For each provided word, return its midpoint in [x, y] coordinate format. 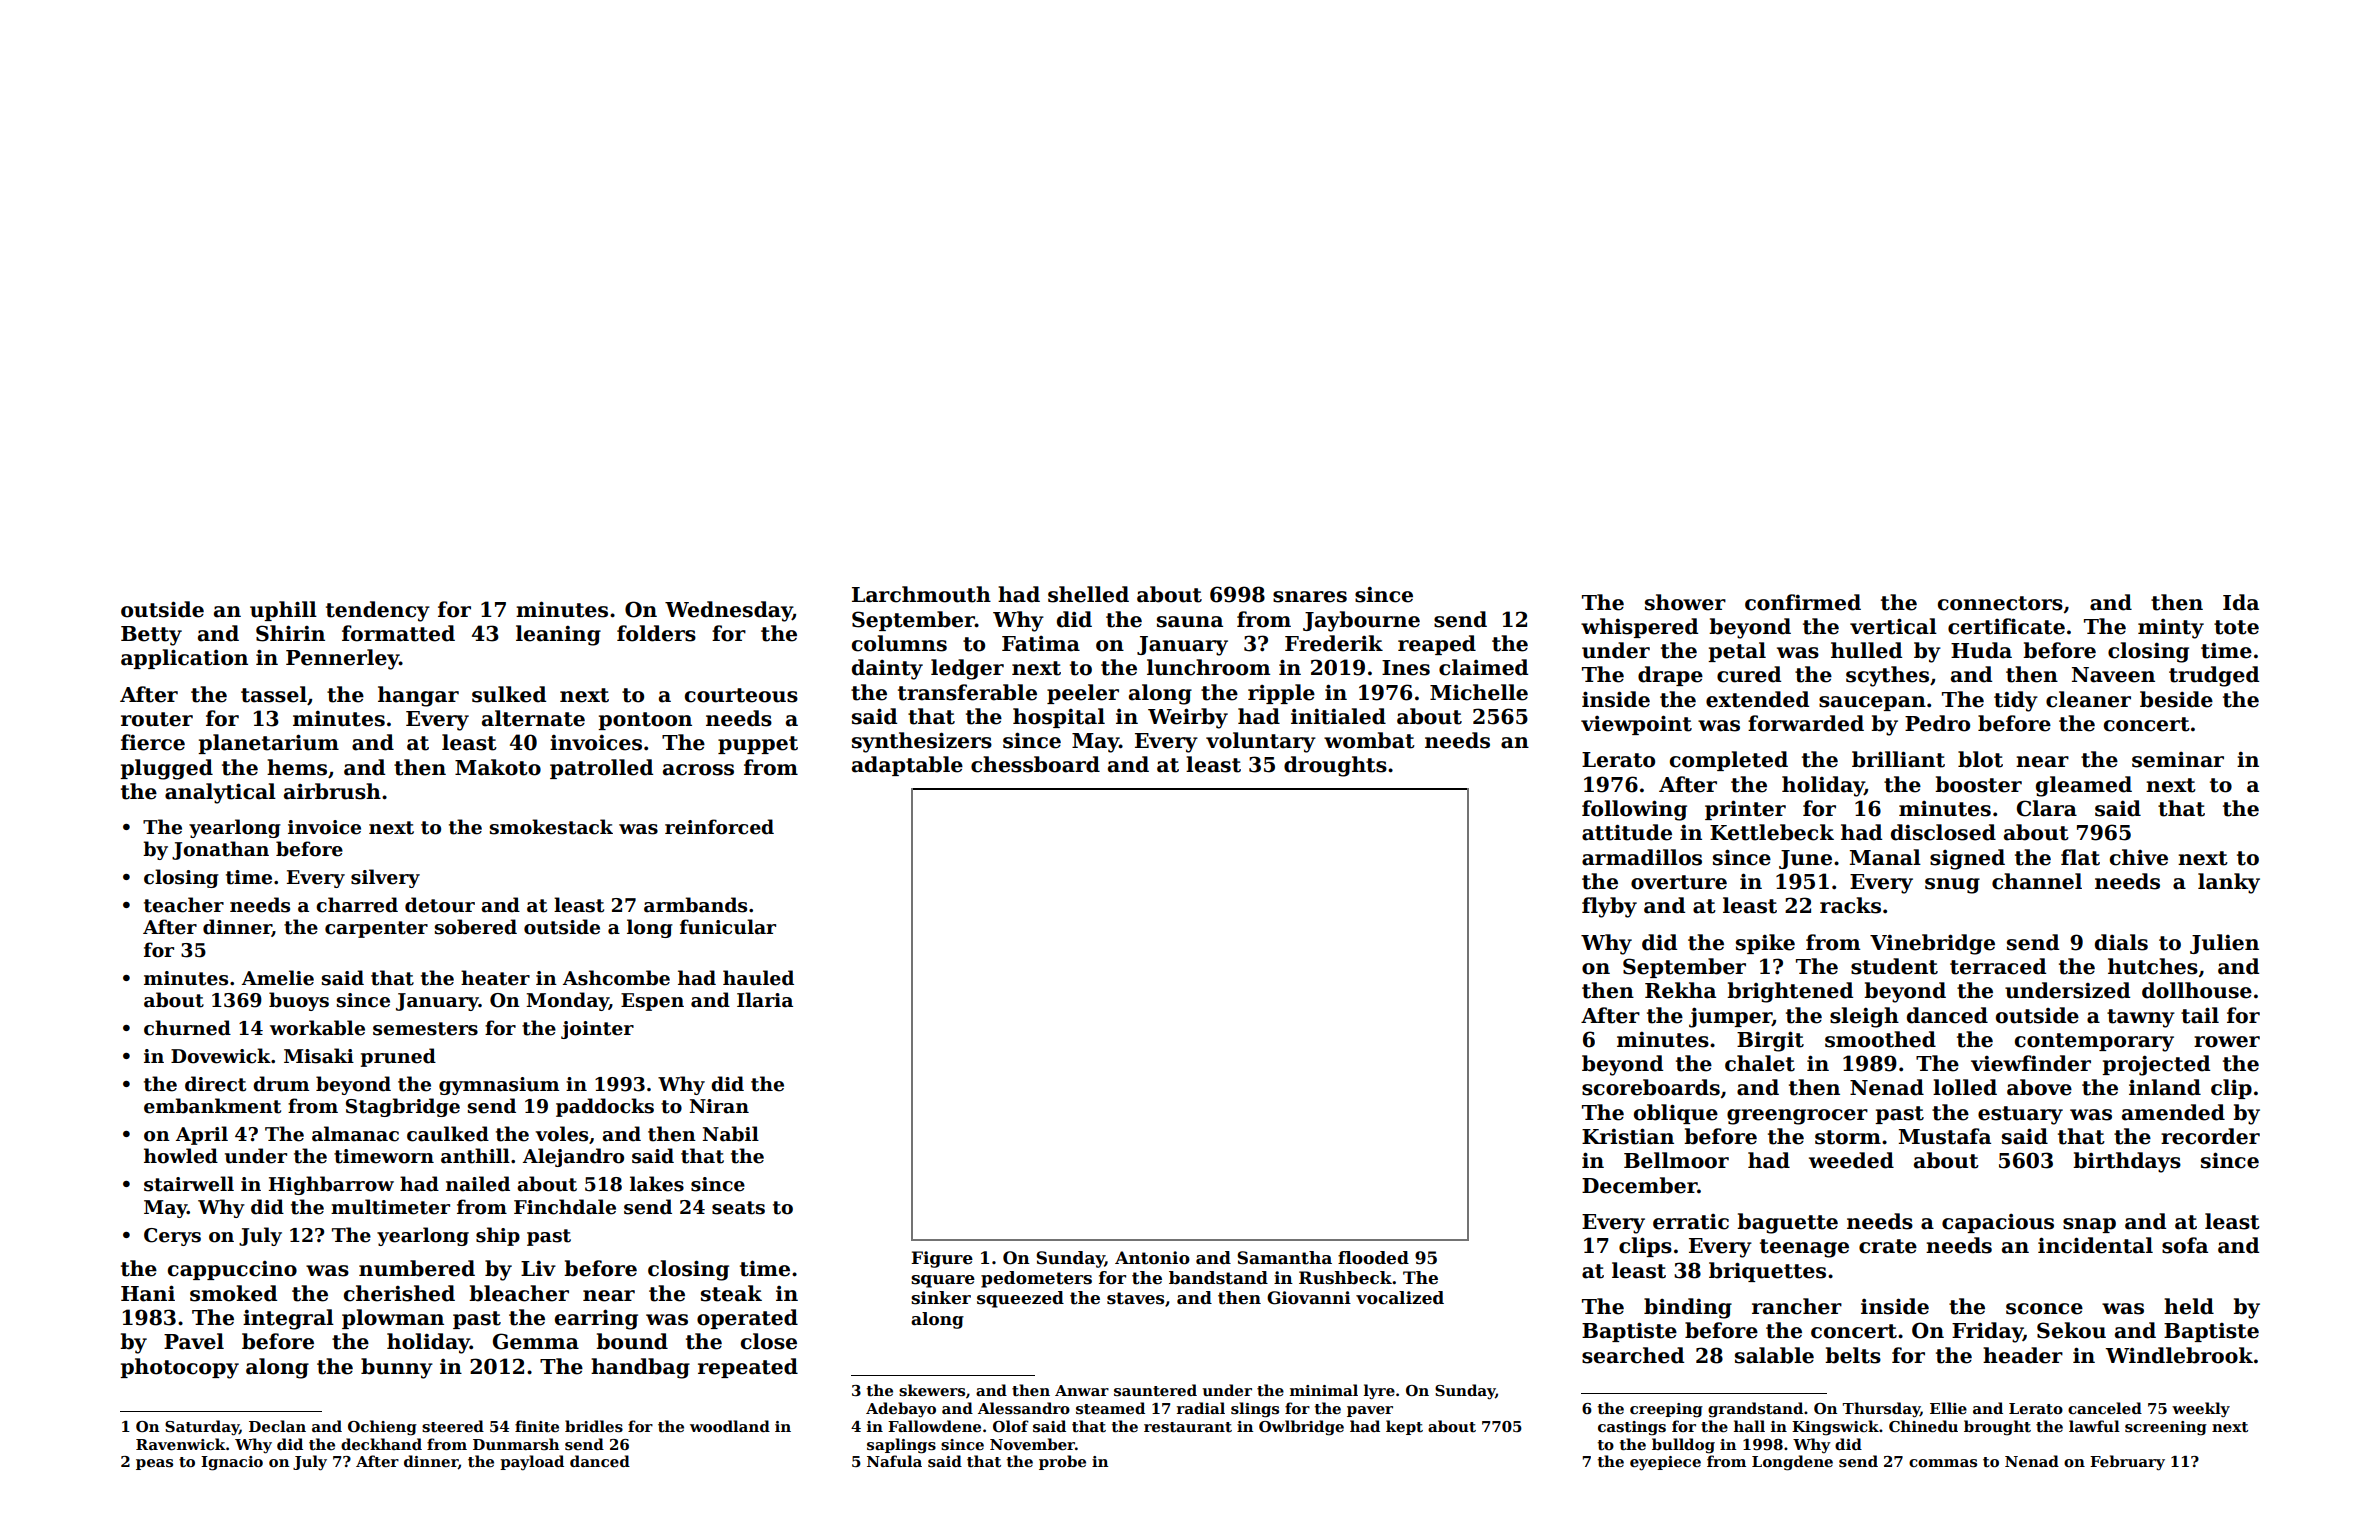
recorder [2210, 1136]
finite [537, 1426]
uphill [283, 611]
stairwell [189, 1184]
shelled [1088, 594]
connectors [2000, 603]
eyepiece [1665, 1463]
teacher [184, 905]
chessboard [1035, 764]
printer [1745, 810]
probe [1062, 1462]
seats [738, 1208]
